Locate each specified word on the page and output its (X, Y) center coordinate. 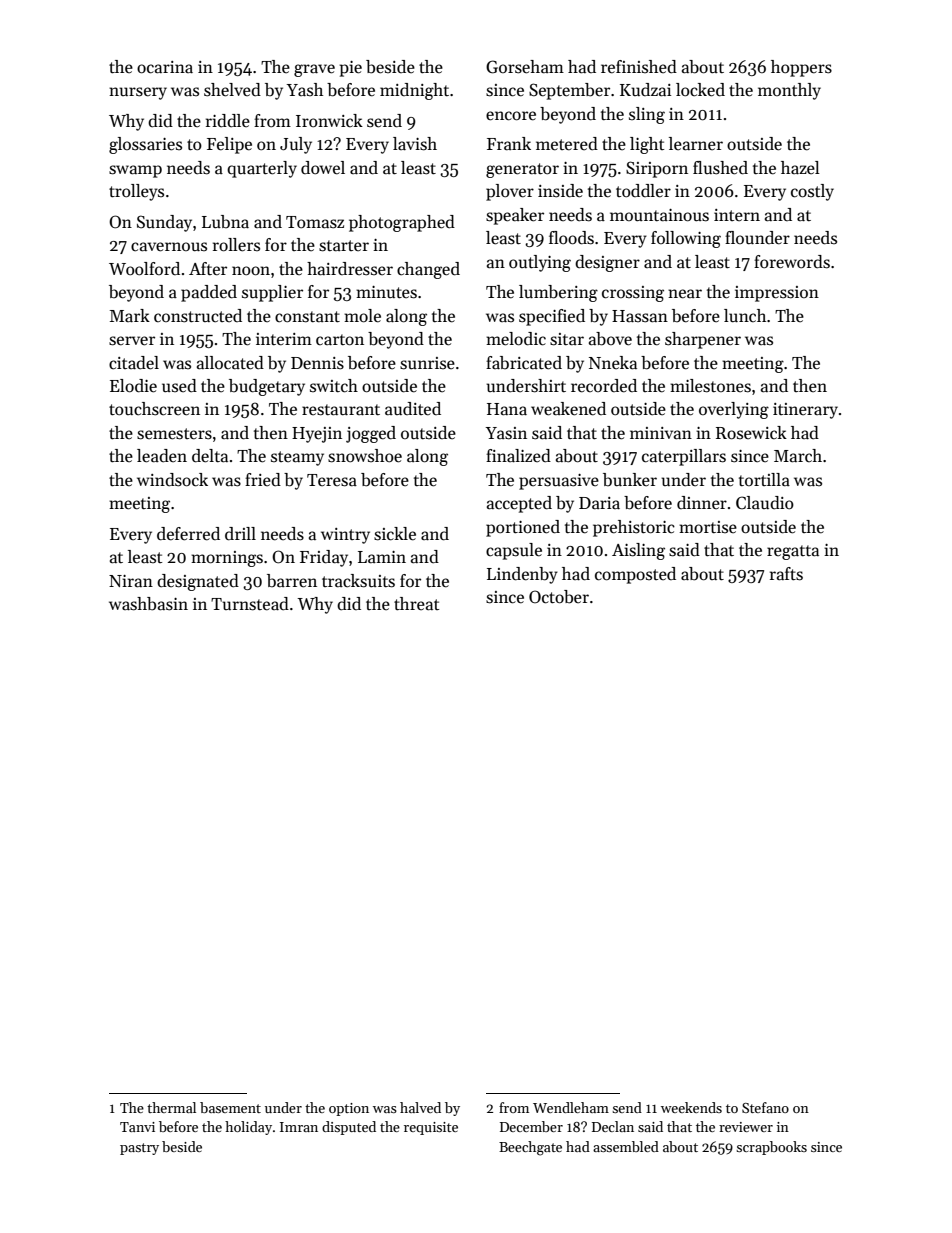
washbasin (148, 604)
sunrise (427, 363)
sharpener (703, 340)
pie (350, 69)
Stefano (765, 1107)
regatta (793, 552)
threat (416, 604)
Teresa (332, 480)
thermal (171, 1107)
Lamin (382, 557)
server (132, 341)
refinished (639, 67)
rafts (786, 574)
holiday (248, 1128)
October (559, 597)
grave (314, 70)
